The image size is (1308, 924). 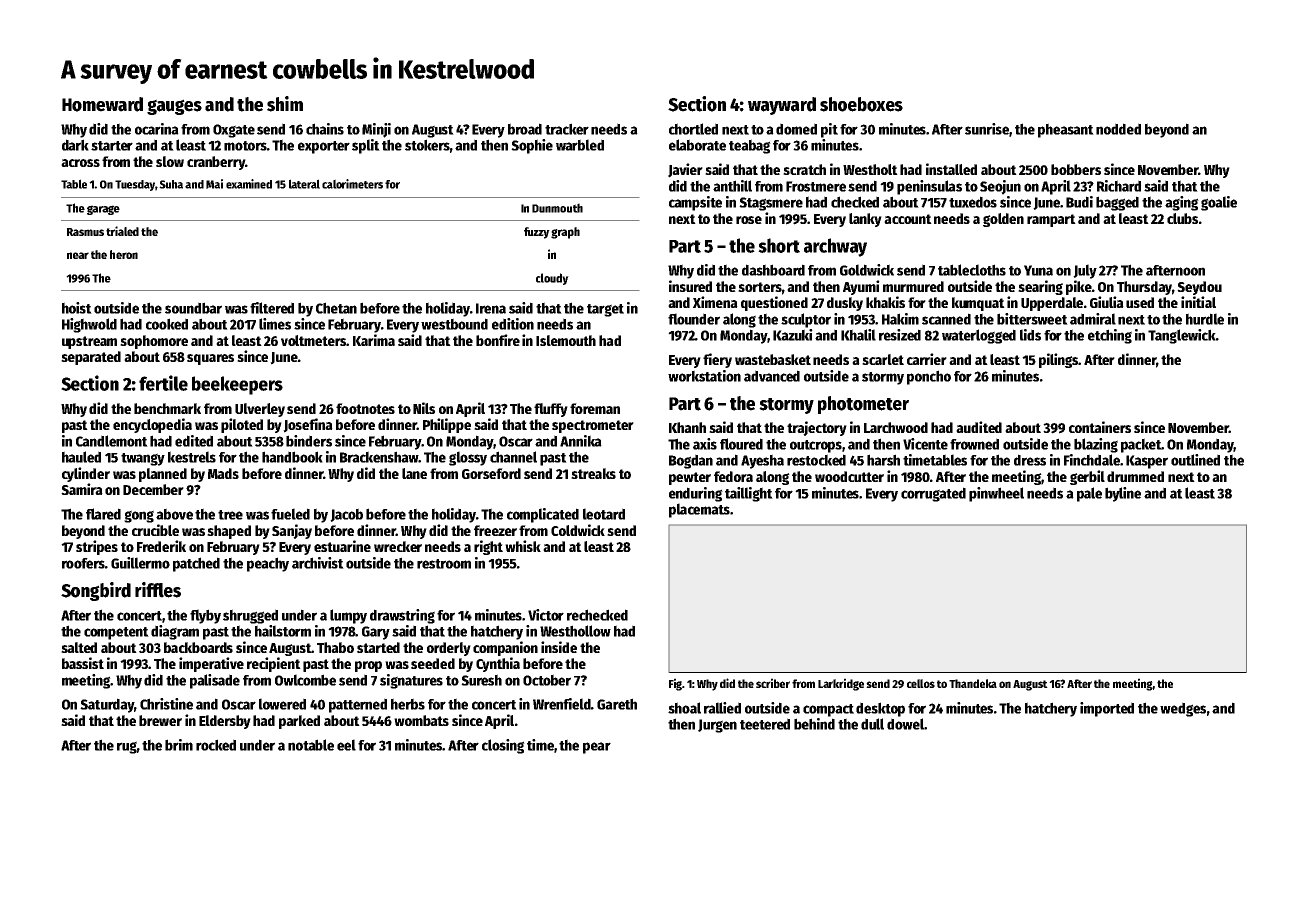 What do you see at coordinates (782, 106) in the screenshot?
I see `wayward` at bounding box center [782, 106].
